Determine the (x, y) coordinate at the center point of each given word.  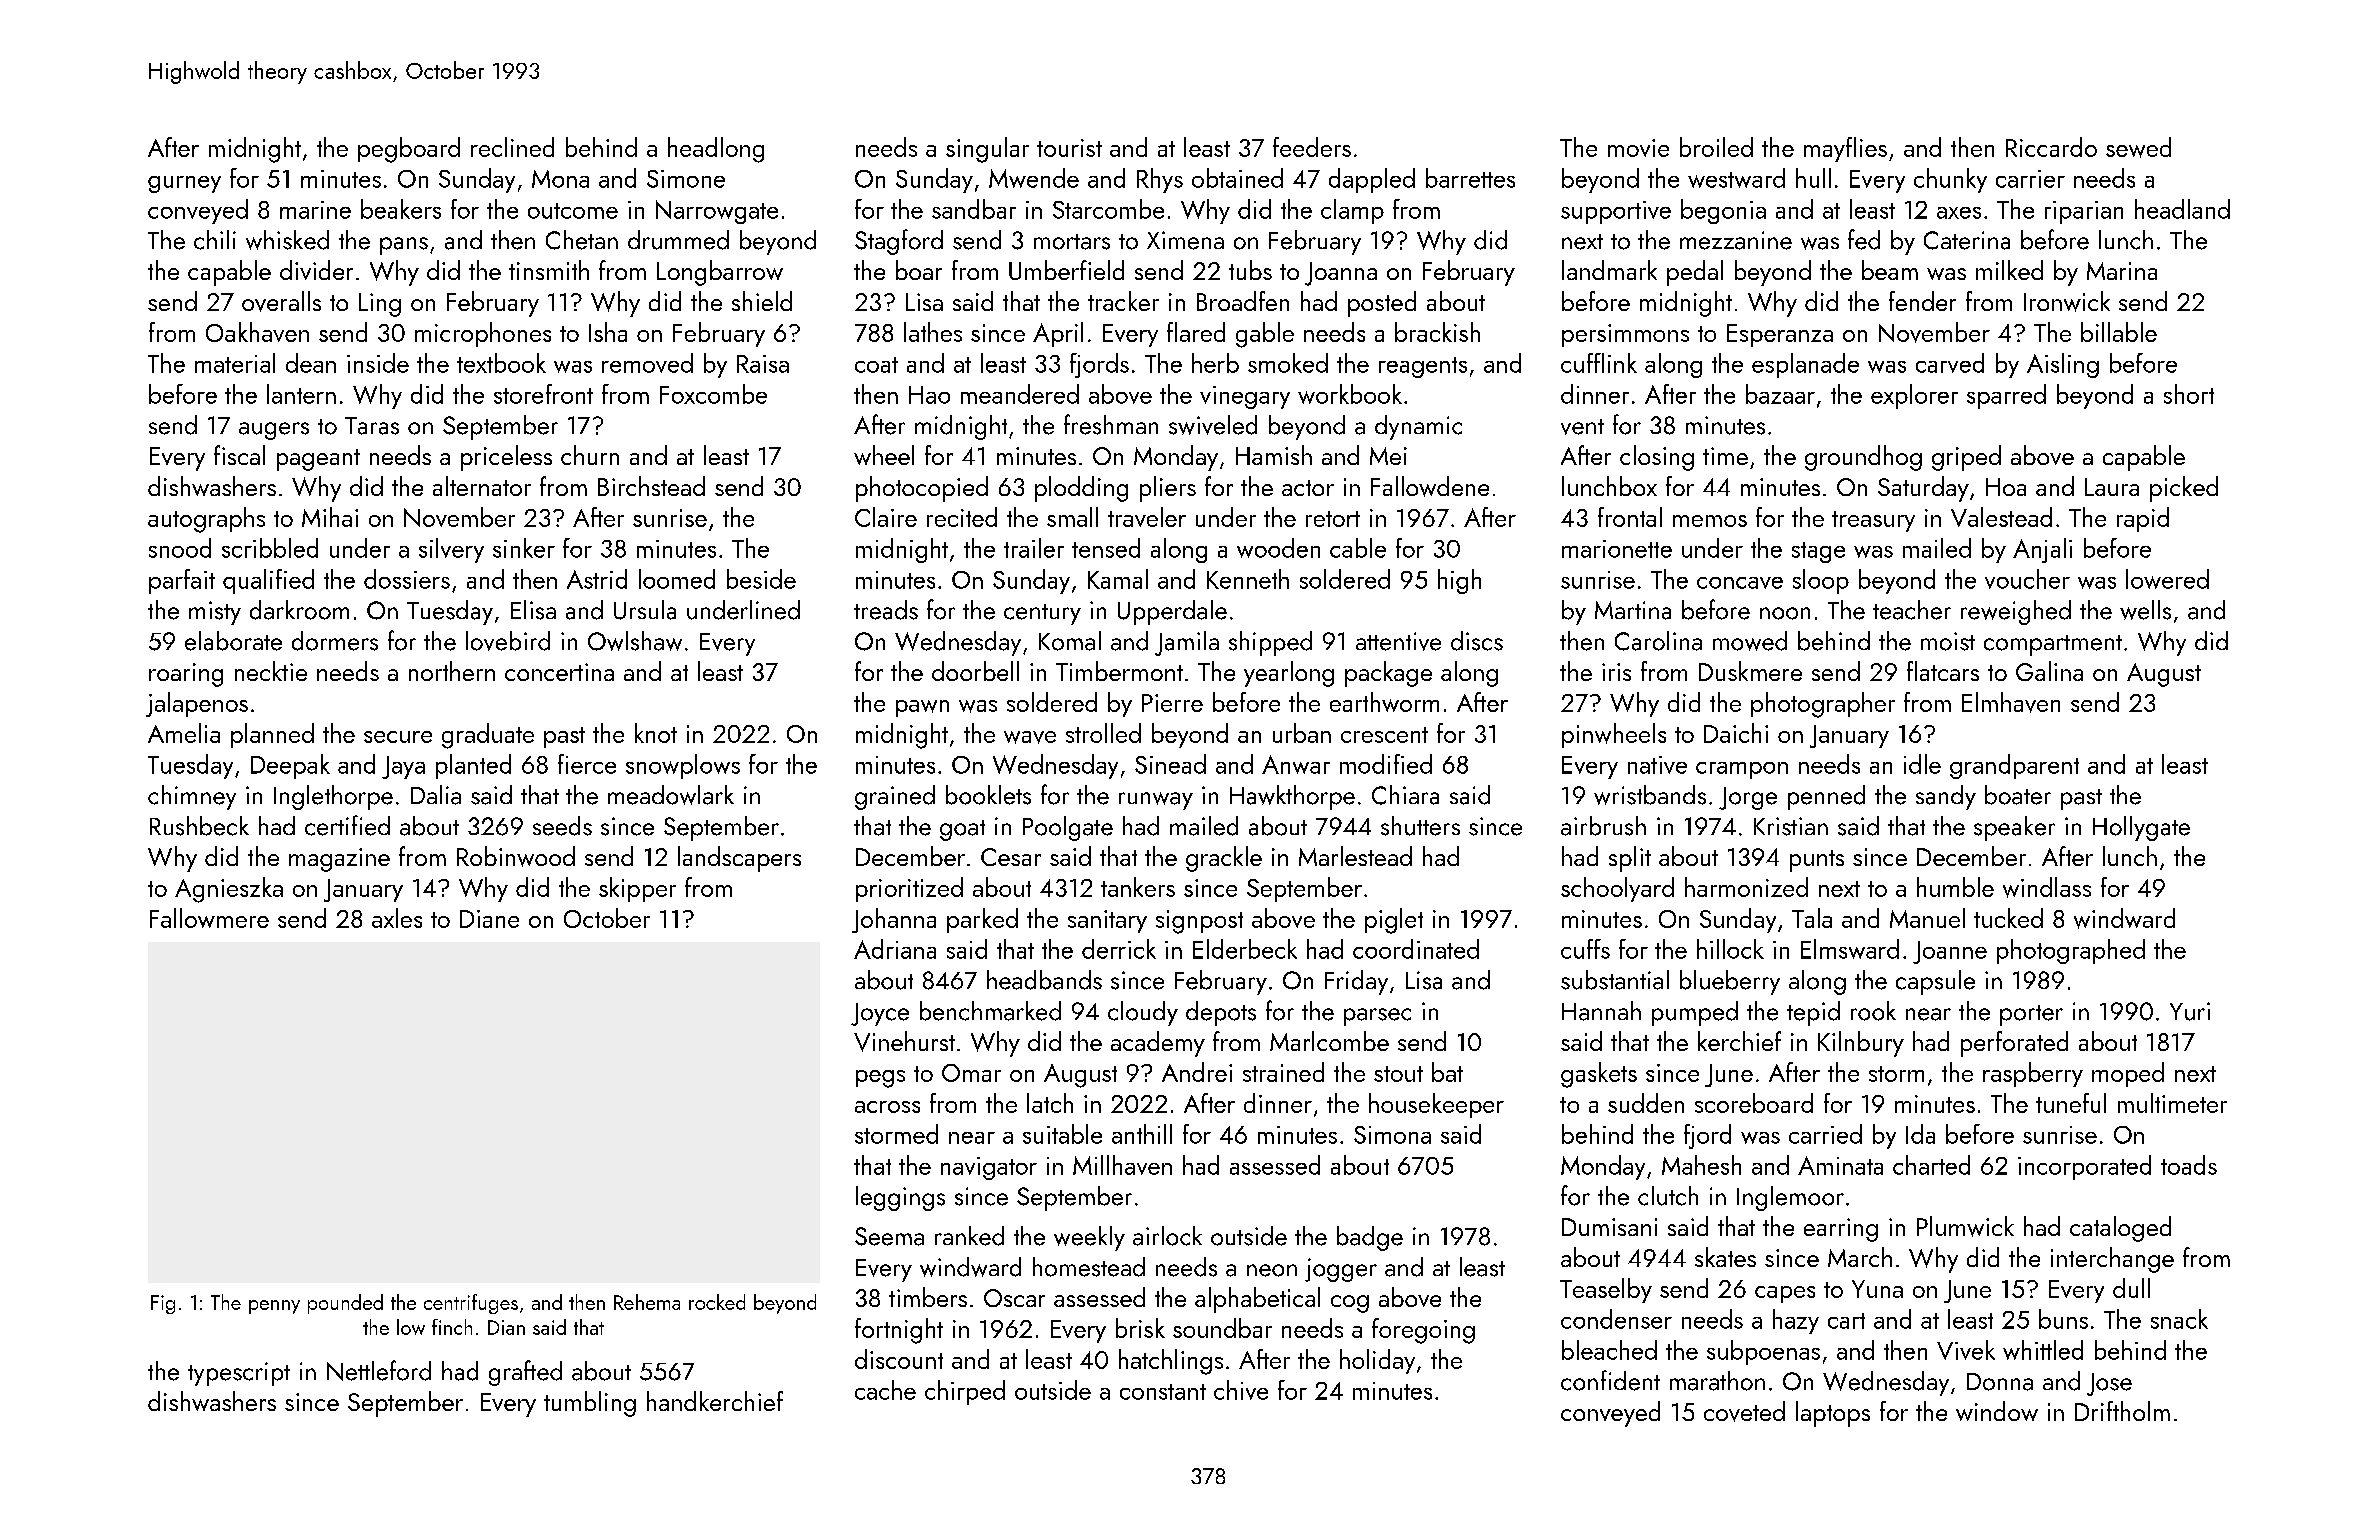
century (1042, 614)
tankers (1138, 887)
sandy (1946, 797)
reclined (512, 147)
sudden (1646, 1103)
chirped (965, 1392)
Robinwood (516, 856)
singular (987, 150)
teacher (1912, 610)
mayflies (1845, 149)
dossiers (407, 579)
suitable (1062, 1134)
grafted (525, 1373)
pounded (345, 1304)
